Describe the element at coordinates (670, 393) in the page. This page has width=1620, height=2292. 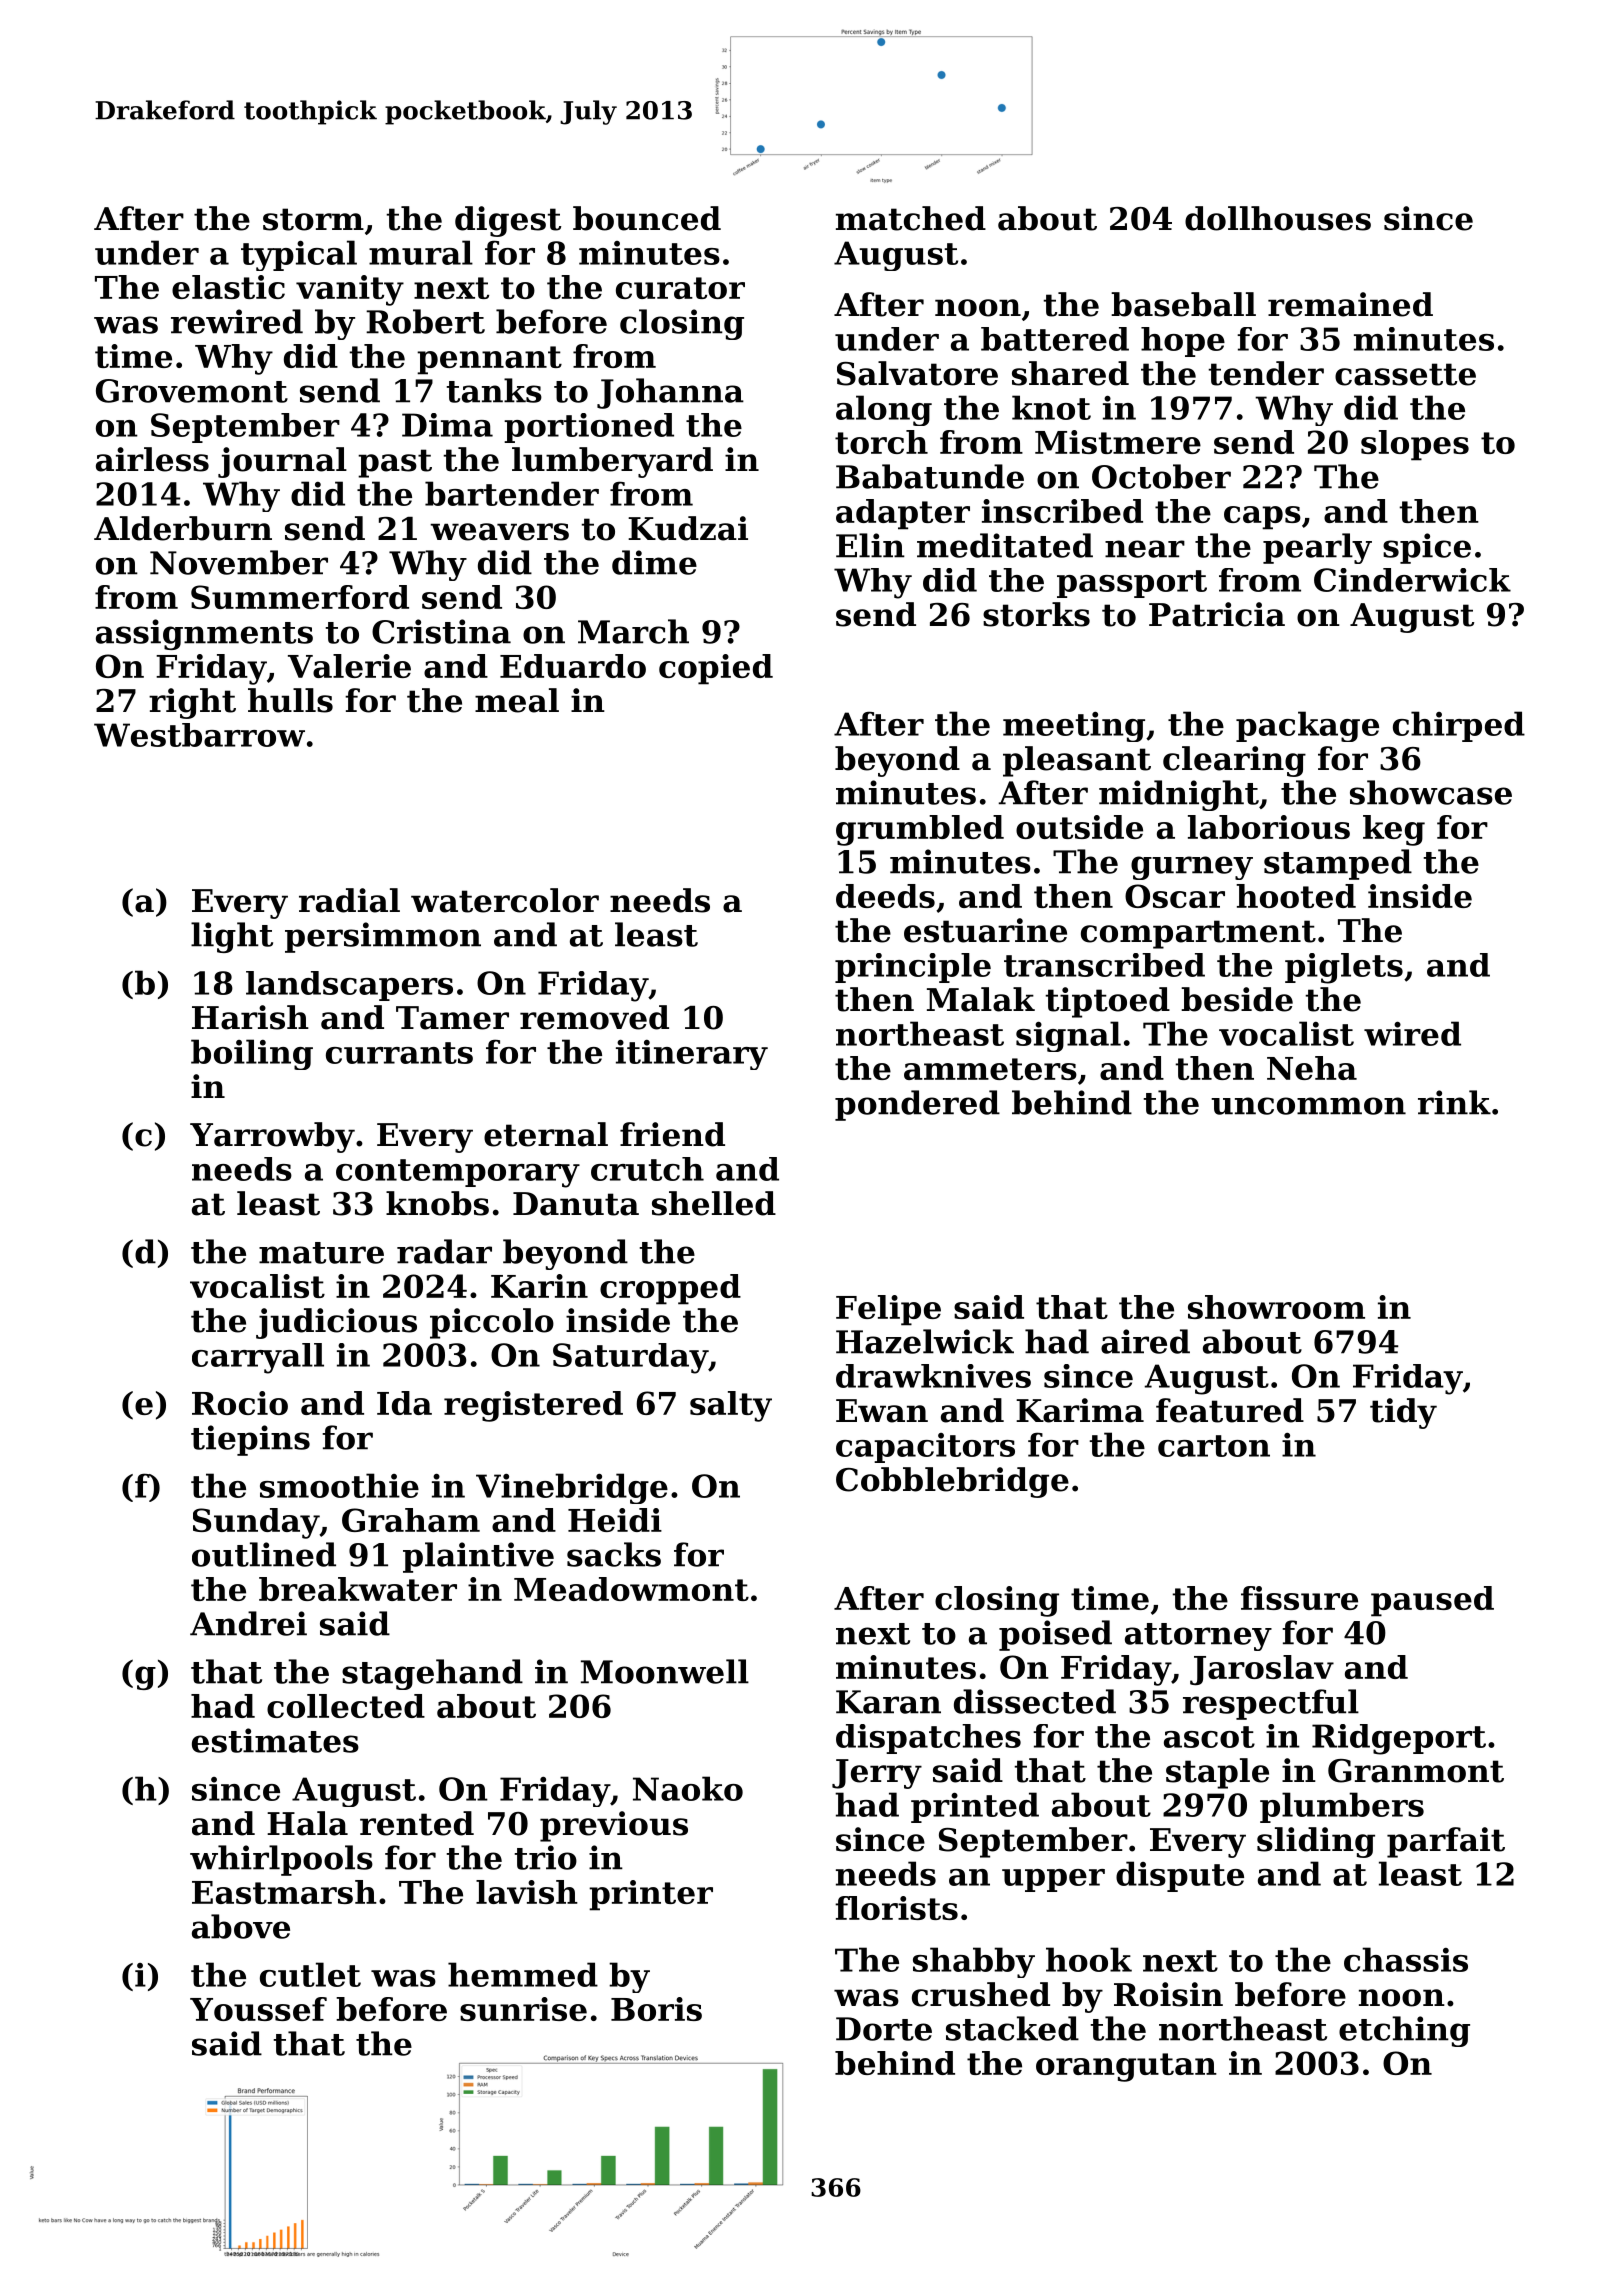
I see `Johanna` at that location.
